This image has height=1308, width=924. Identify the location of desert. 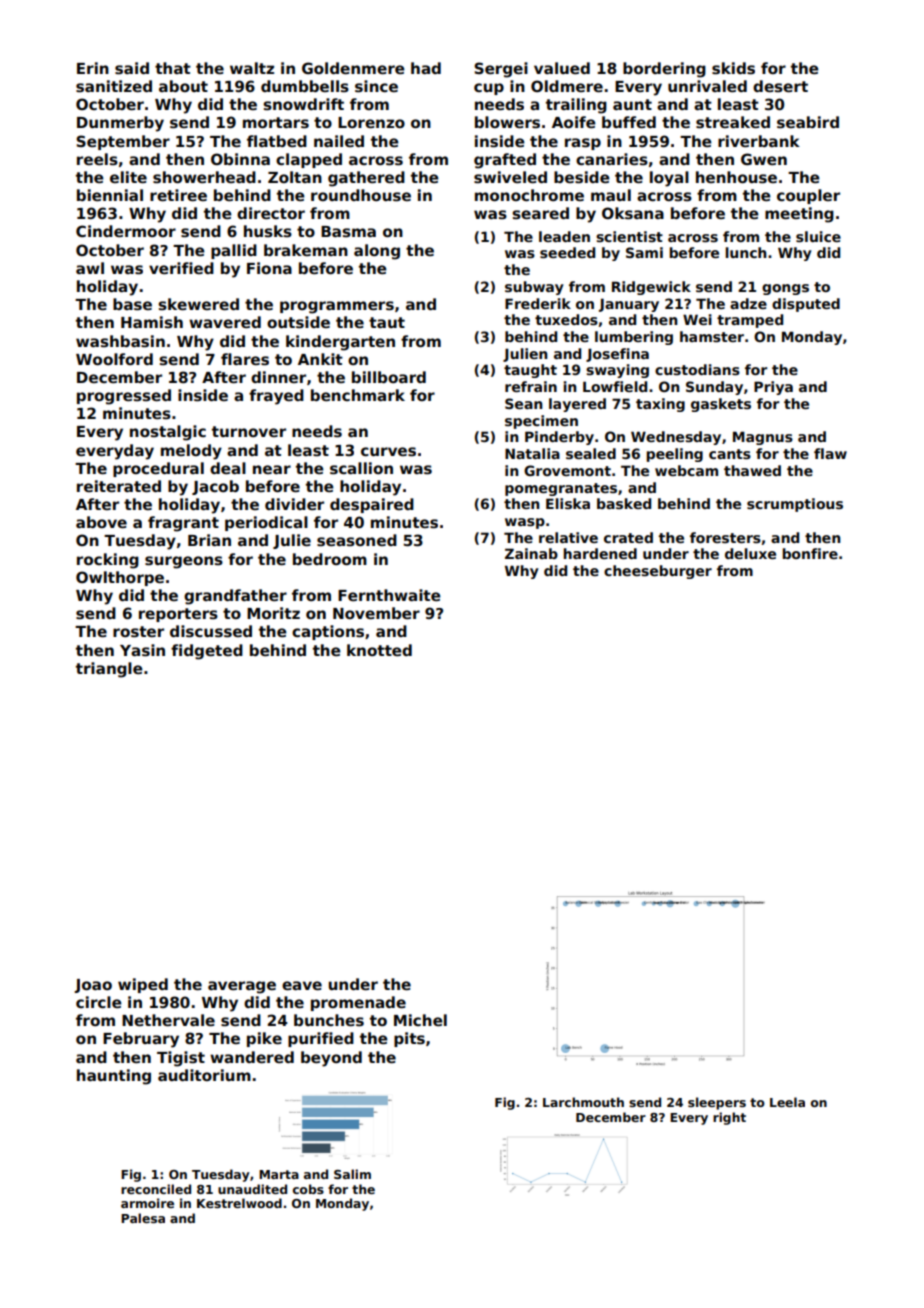
(780, 86).
